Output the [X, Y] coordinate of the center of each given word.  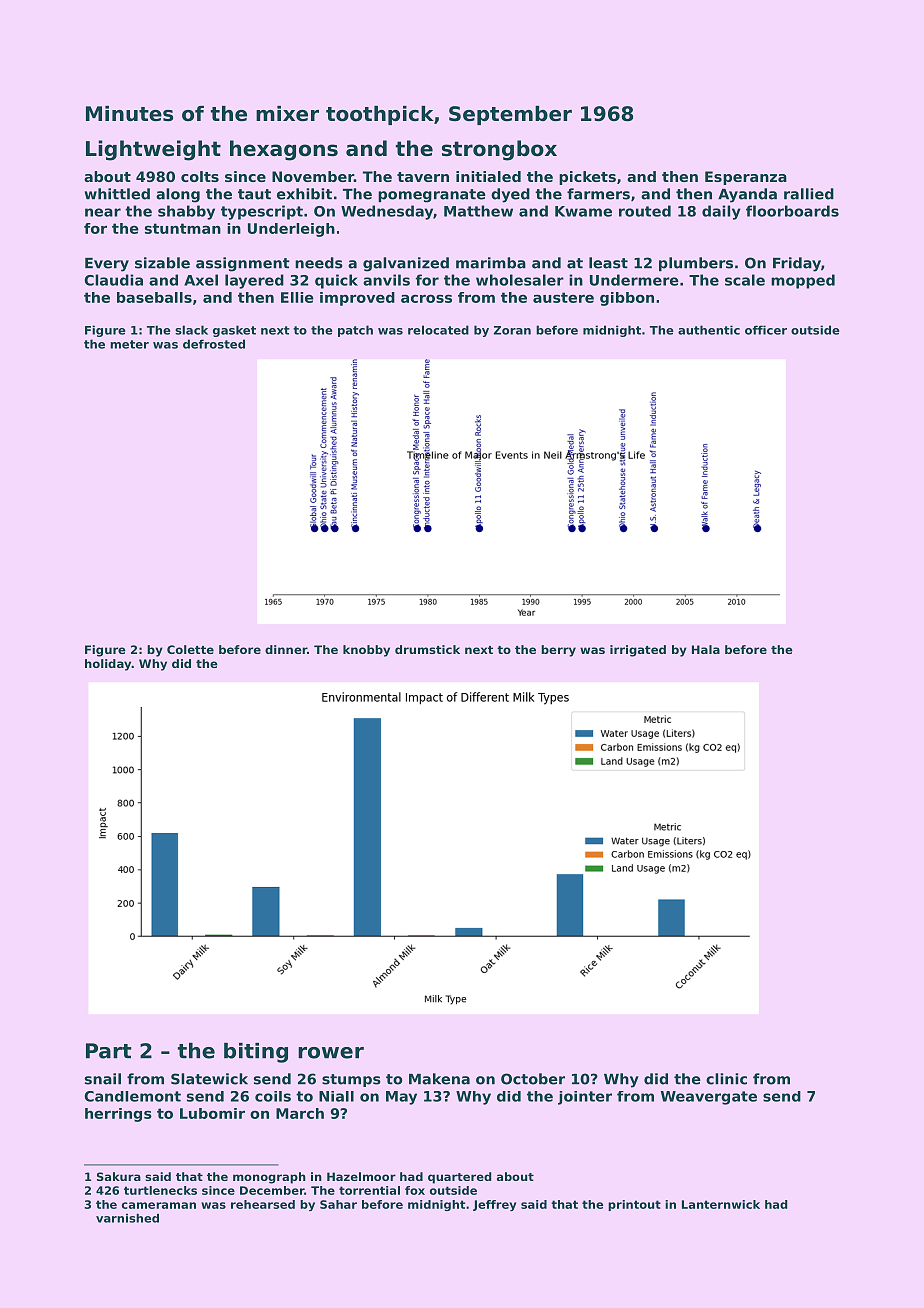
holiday [108, 665]
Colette [190, 649]
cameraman [159, 1205]
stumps [351, 1080]
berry [558, 651]
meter [129, 344]
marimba [491, 263]
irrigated [638, 651]
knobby [366, 651]
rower [331, 1053]
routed [645, 211]
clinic [726, 1079]
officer [766, 330]
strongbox [499, 150]
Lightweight [153, 150]
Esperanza [746, 178]
